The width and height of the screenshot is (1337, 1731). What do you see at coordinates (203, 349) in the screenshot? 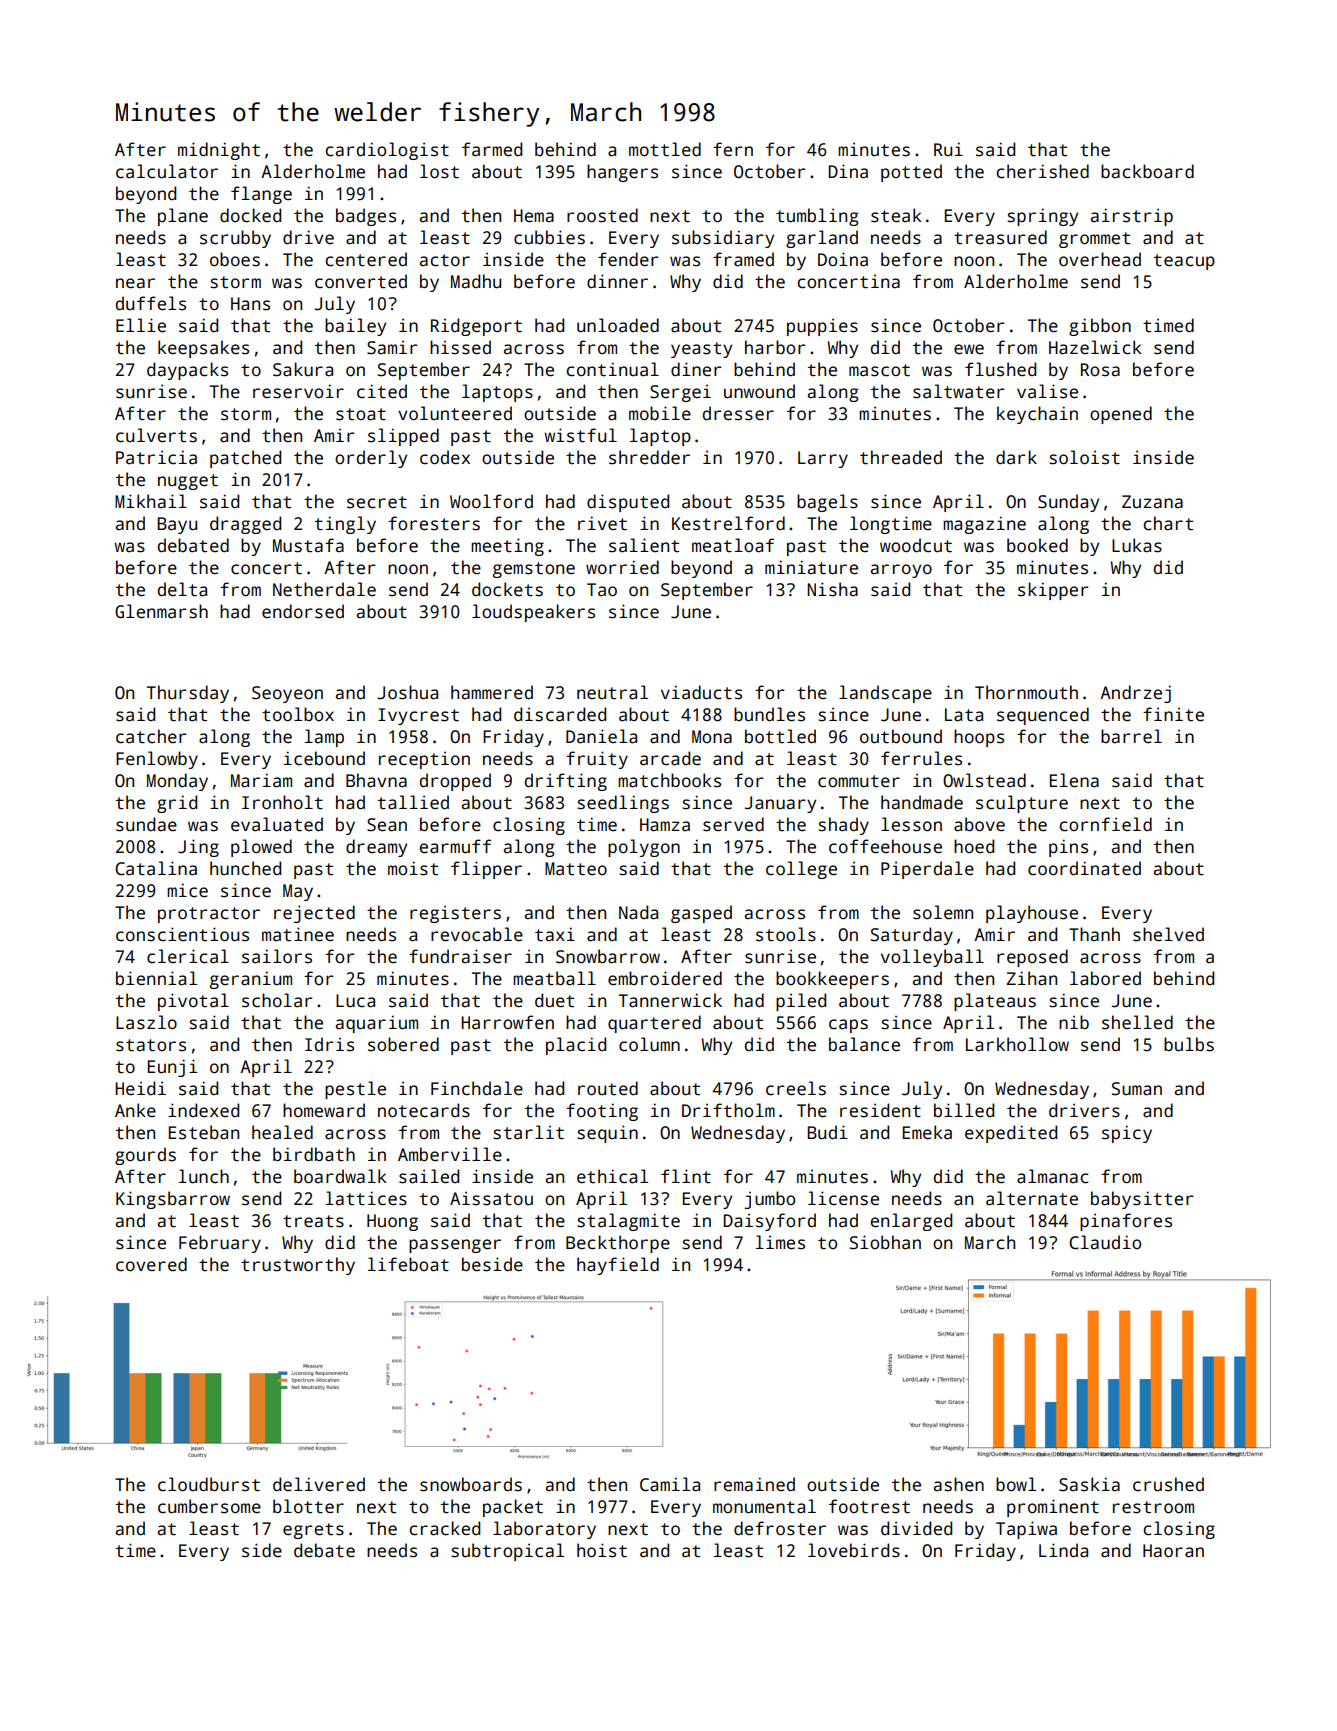
I see `keepsakes` at bounding box center [203, 349].
